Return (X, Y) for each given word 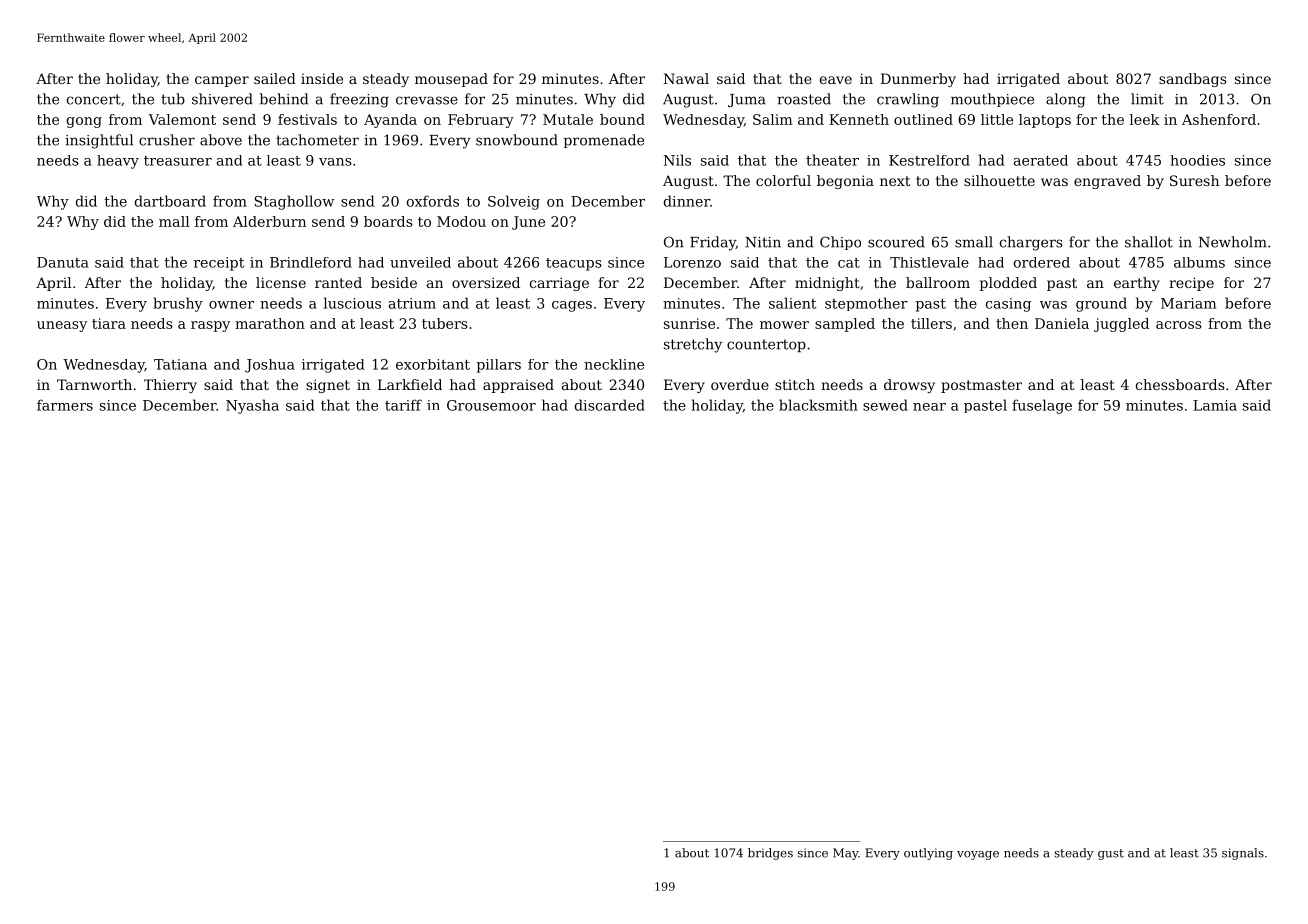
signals (1243, 854)
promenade (604, 141)
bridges (770, 854)
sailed (275, 78)
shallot (1149, 242)
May (845, 854)
